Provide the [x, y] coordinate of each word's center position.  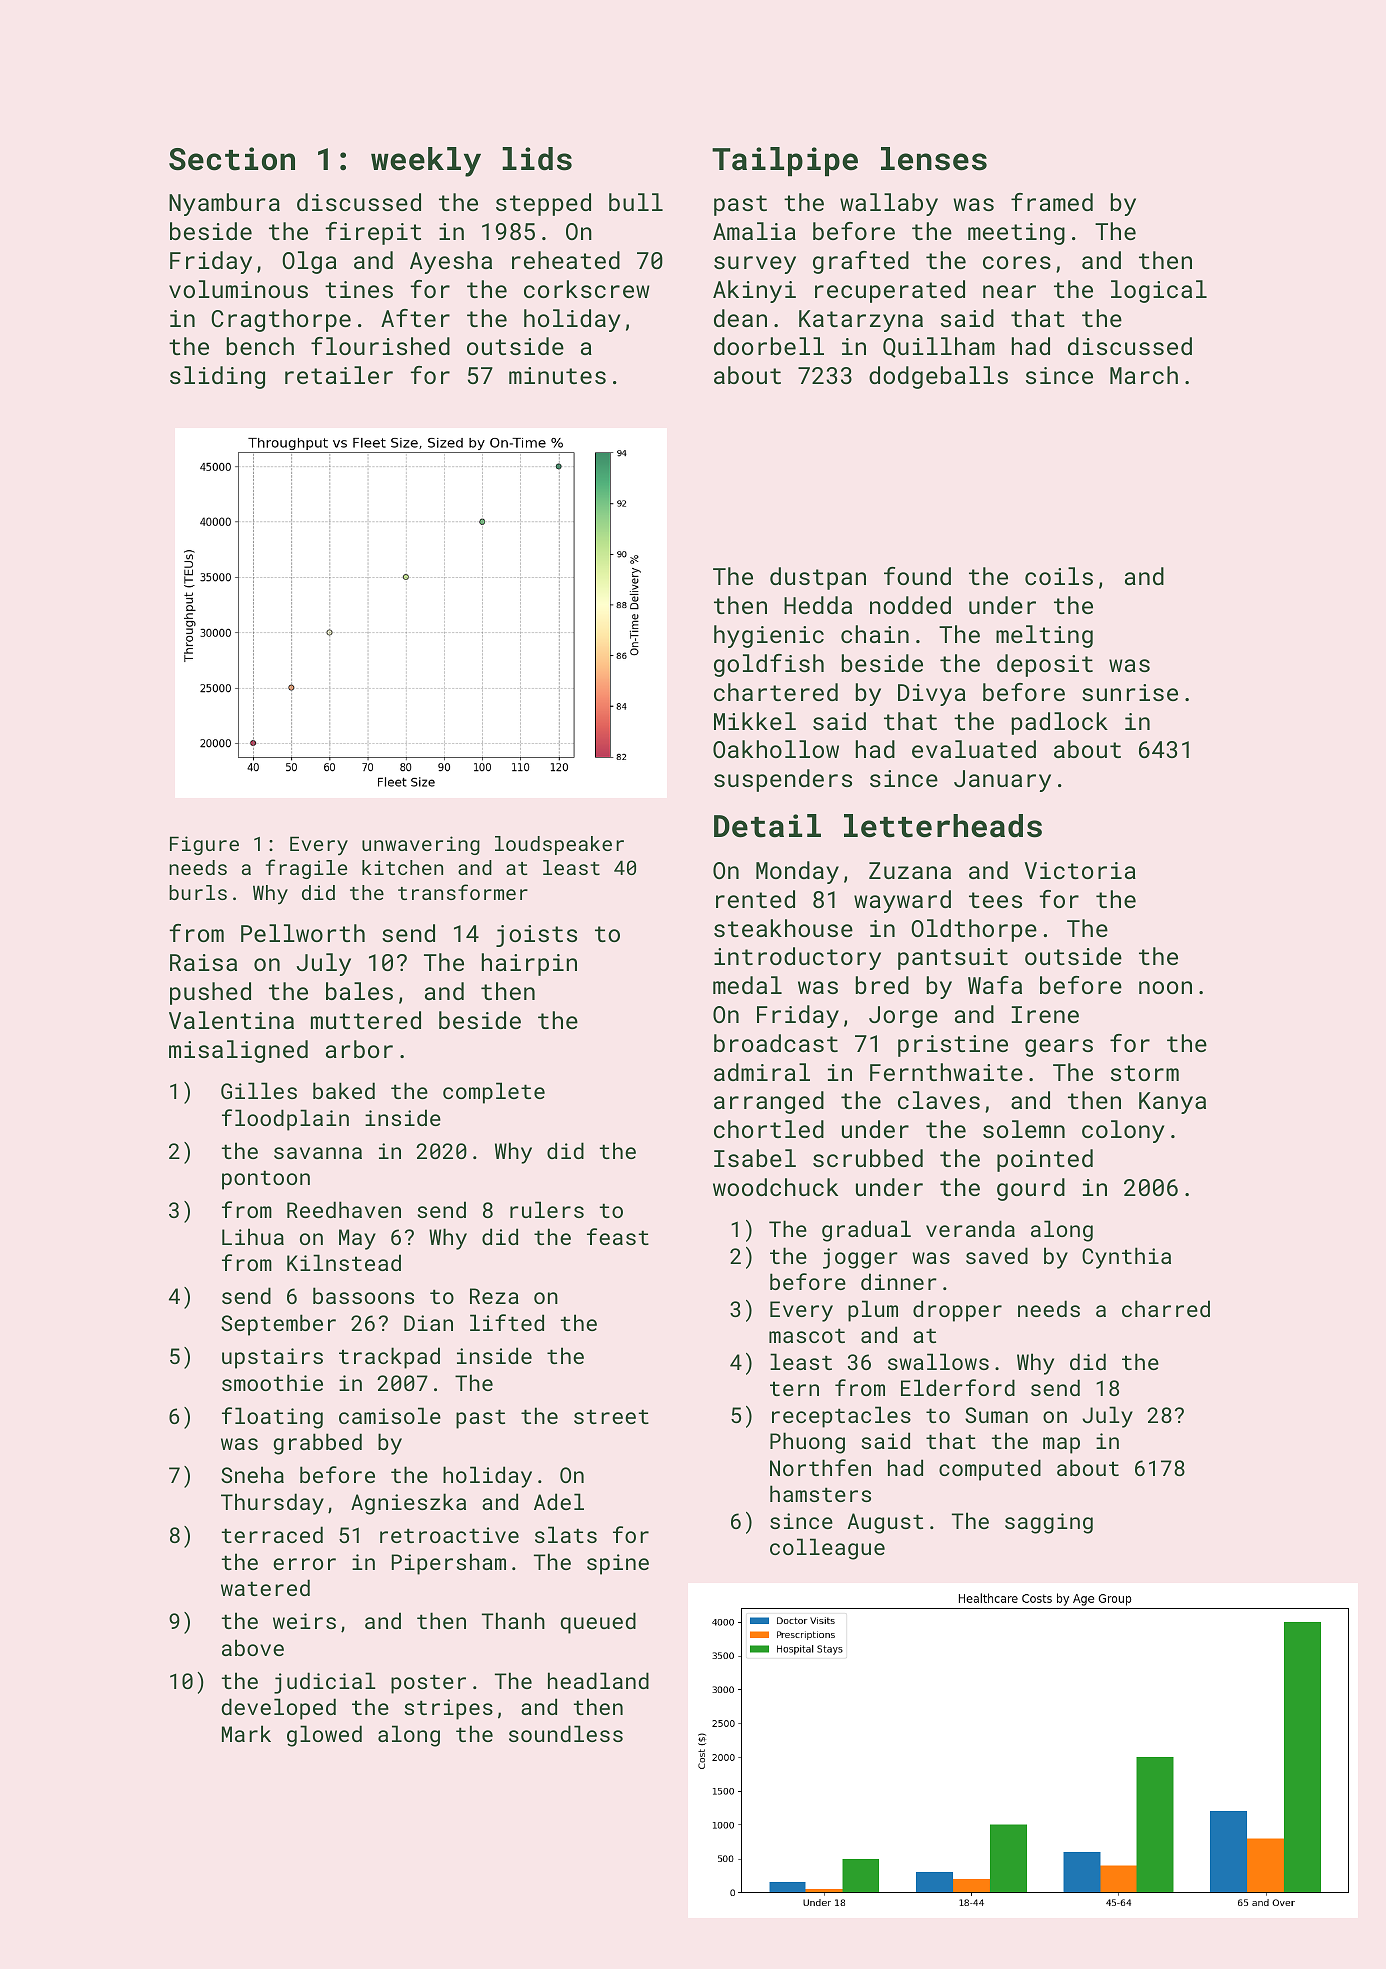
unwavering [421, 845]
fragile [306, 869]
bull [636, 202]
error [304, 1564]
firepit [373, 233]
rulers [547, 1209]
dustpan [818, 578]
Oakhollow [776, 749]
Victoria [1080, 870]
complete [494, 1093]
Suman [996, 1415]
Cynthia [1126, 1258]
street [611, 1416]
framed [1052, 202]
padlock [1059, 723]
